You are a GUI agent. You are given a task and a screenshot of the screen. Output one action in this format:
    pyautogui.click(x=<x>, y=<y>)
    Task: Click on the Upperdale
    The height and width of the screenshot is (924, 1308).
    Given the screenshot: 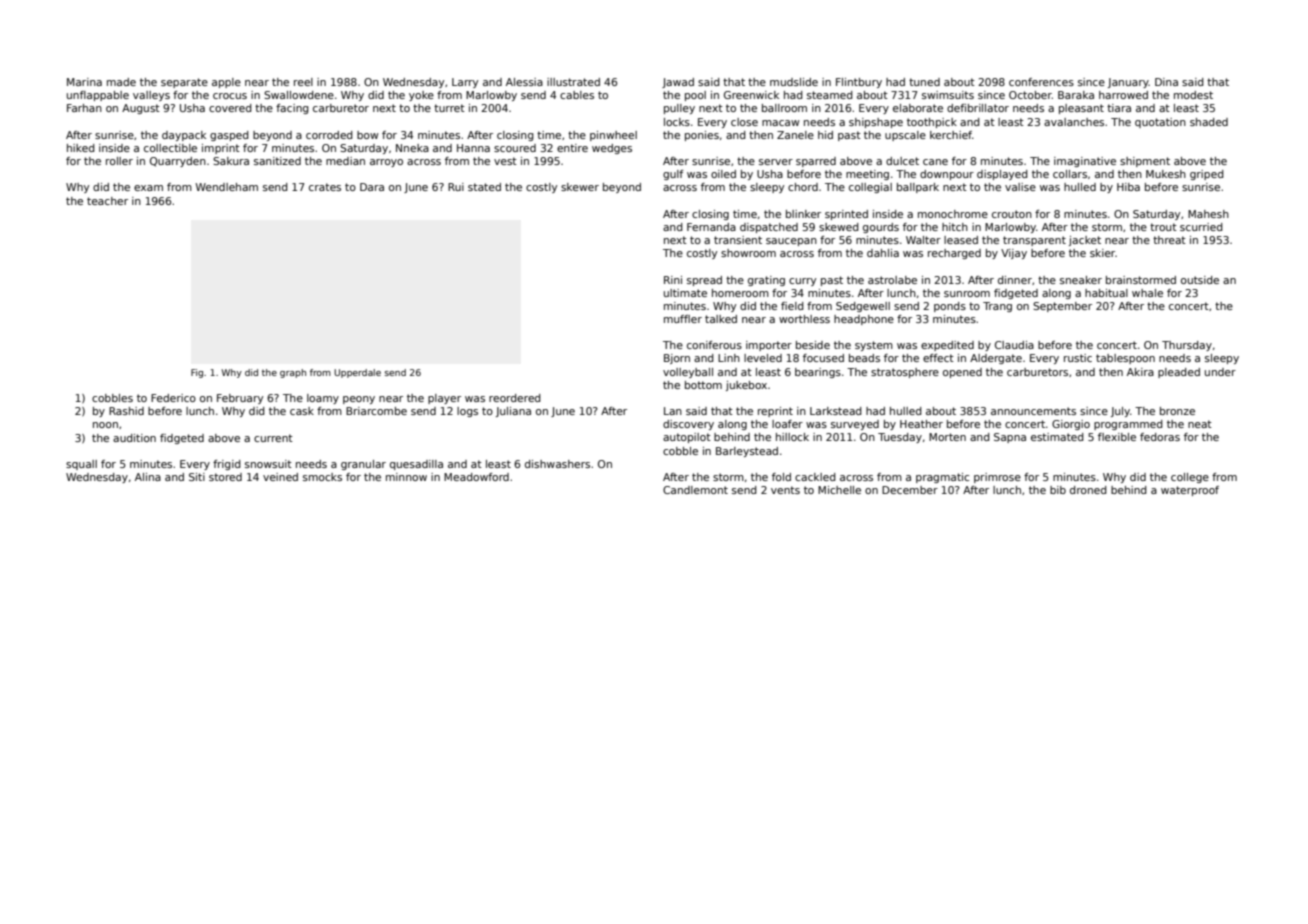 What is the action you would take?
    pyautogui.click(x=357, y=373)
